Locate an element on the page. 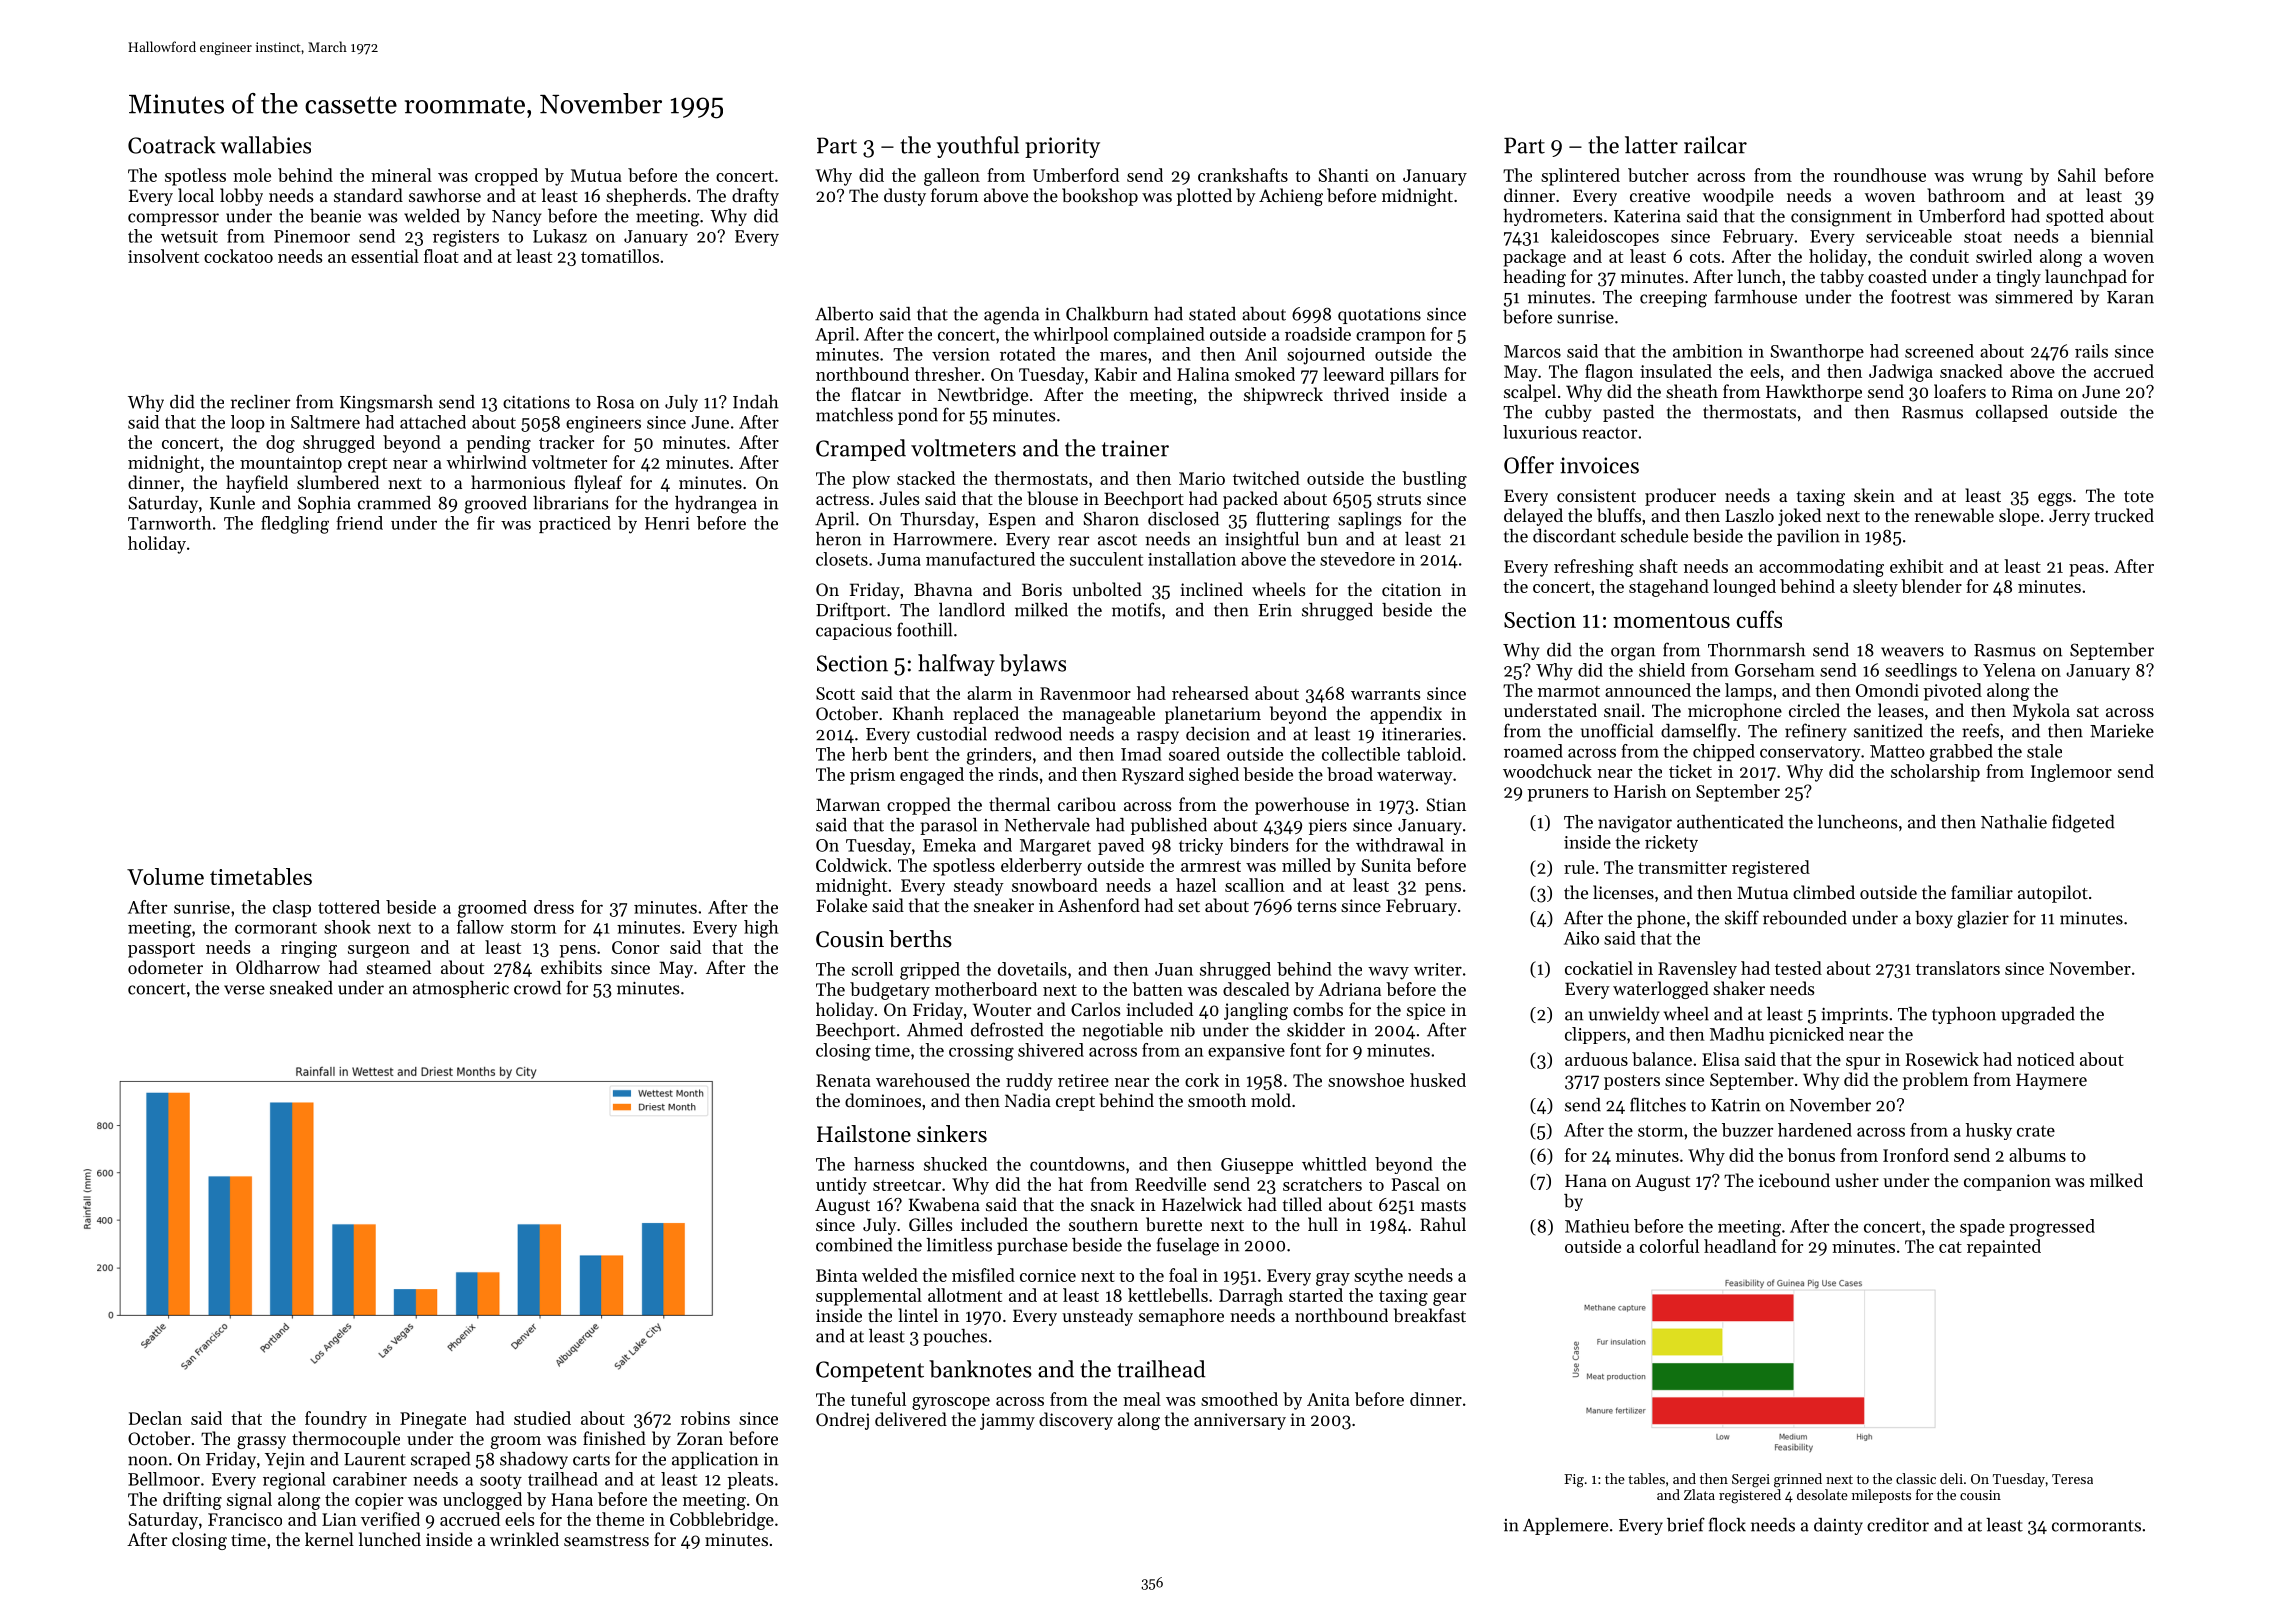 Image resolution: width=2282 pixels, height=1614 pixels. soared is located at coordinates (1194, 754).
